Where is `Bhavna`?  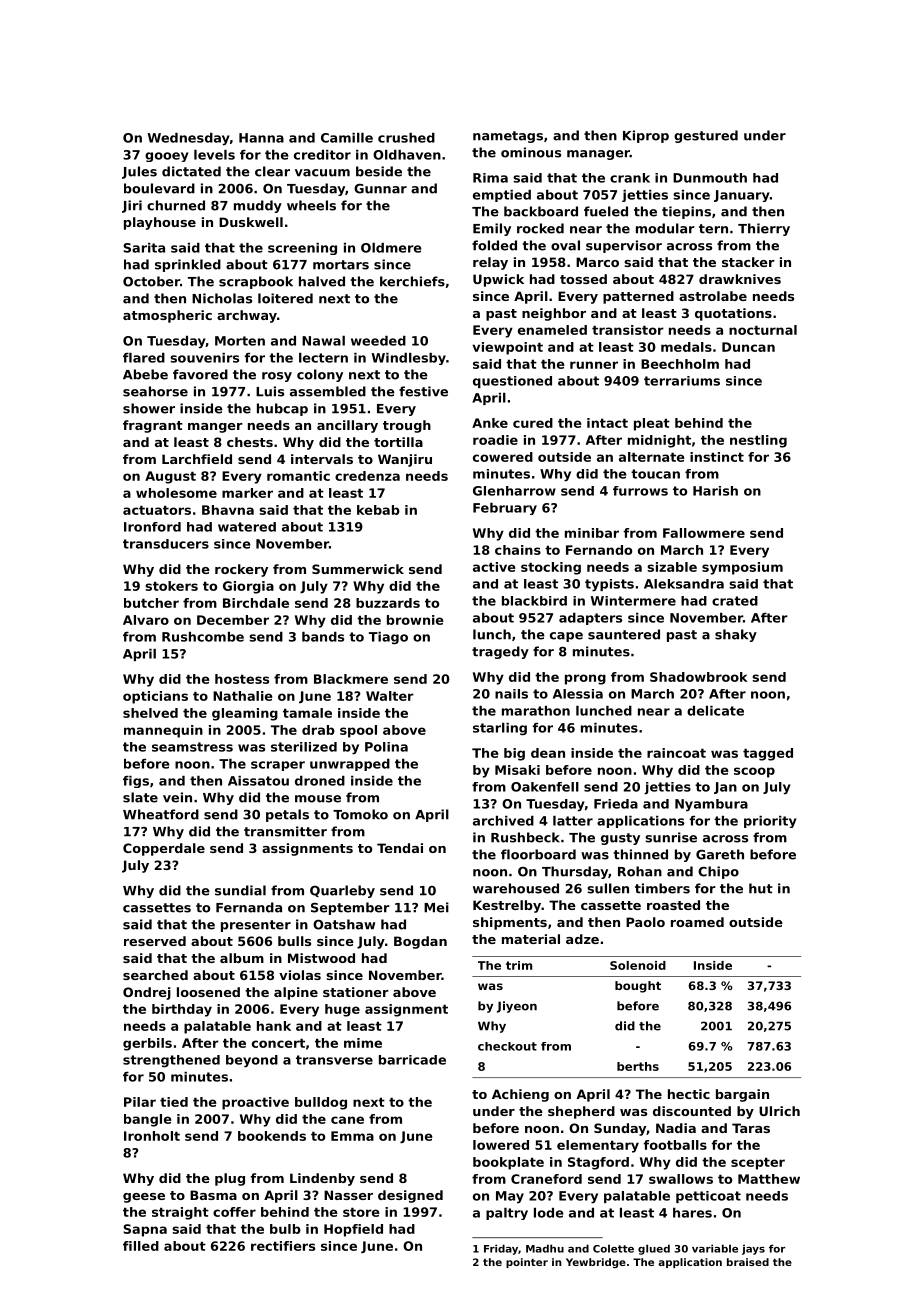 Bhavna is located at coordinates (228, 510).
